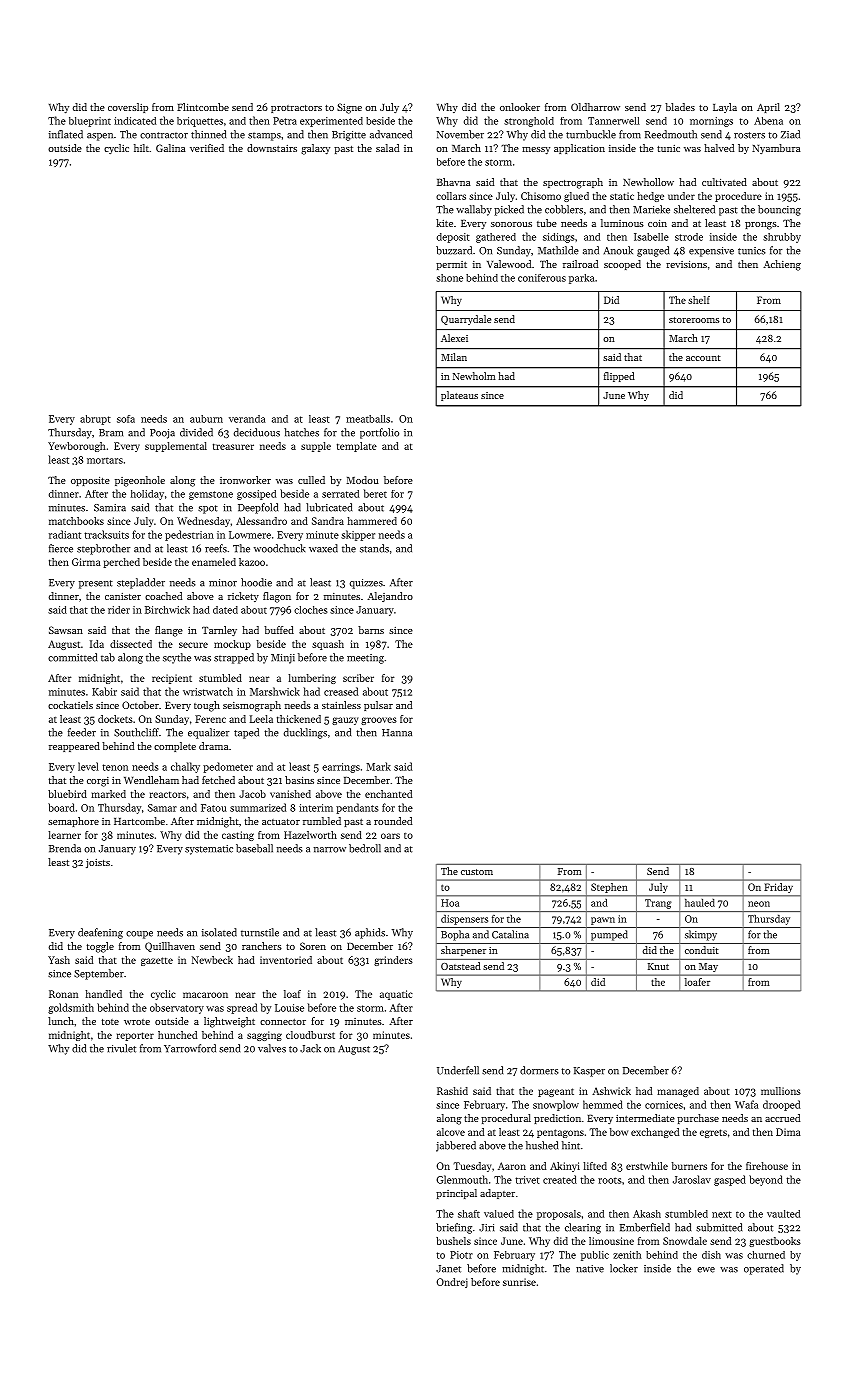 This image has height=1400, width=849. What do you see at coordinates (779, 210) in the image?
I see `bouncing` at bounding box center [779, 210].
